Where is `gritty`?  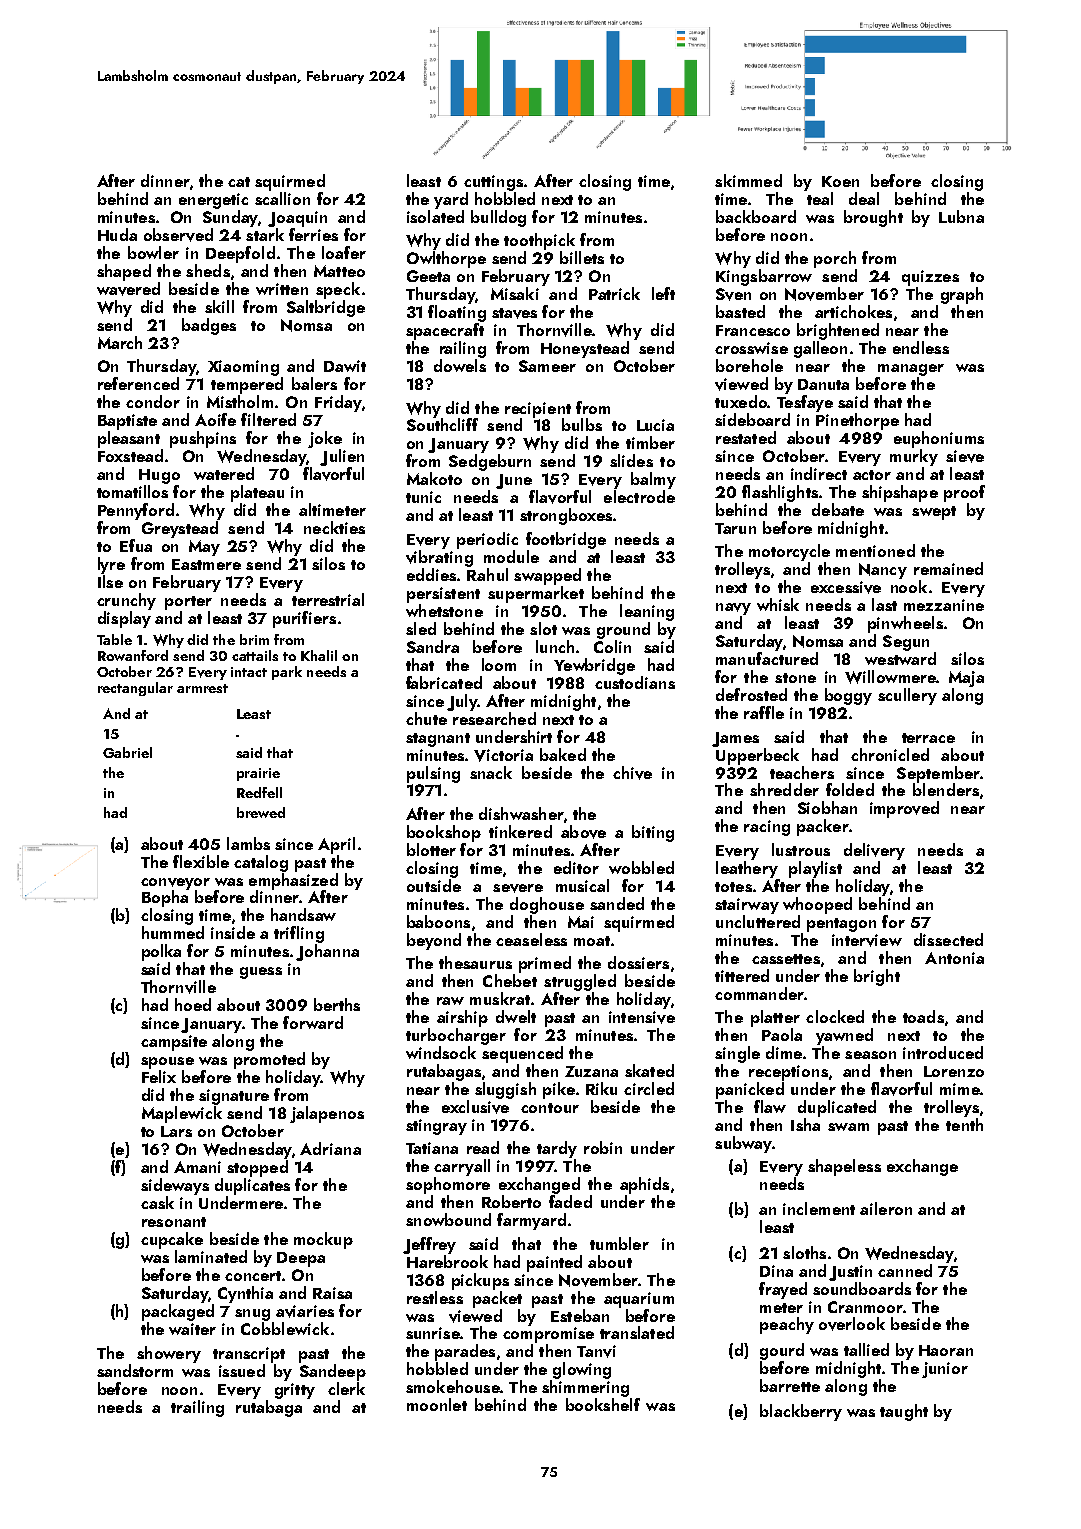 gritty is located at coordinates (295, 1391).
